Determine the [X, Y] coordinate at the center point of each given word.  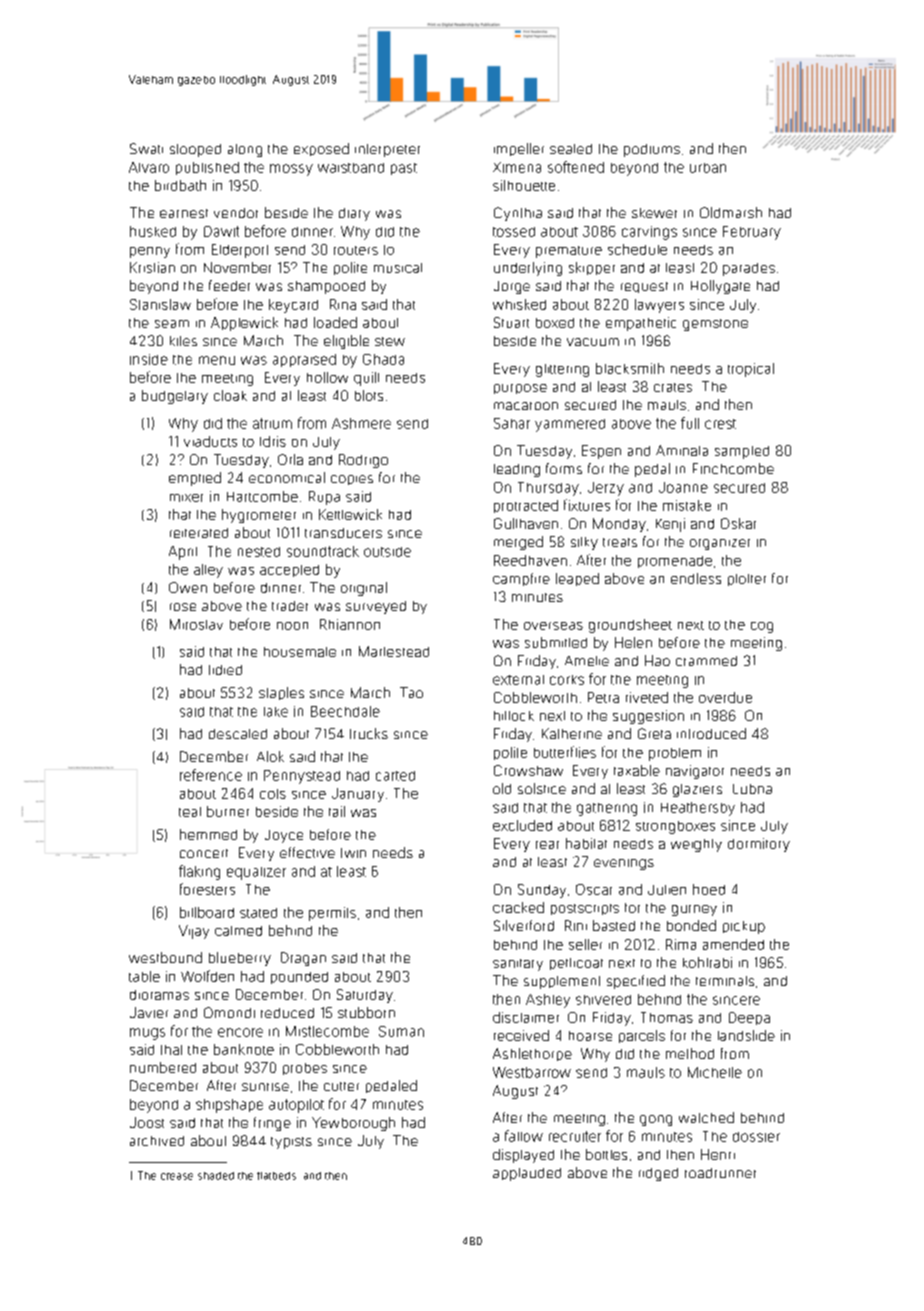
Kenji [670, 525]
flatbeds [276, 1176]
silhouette [524, 185]
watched [706, 1117]
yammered [570, 425]
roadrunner [720, 1173]
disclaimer [526, 1017]
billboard [207, 912]
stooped [195, 150]
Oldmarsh [731, 212]
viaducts [210, 441]
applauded [527, 1174]
